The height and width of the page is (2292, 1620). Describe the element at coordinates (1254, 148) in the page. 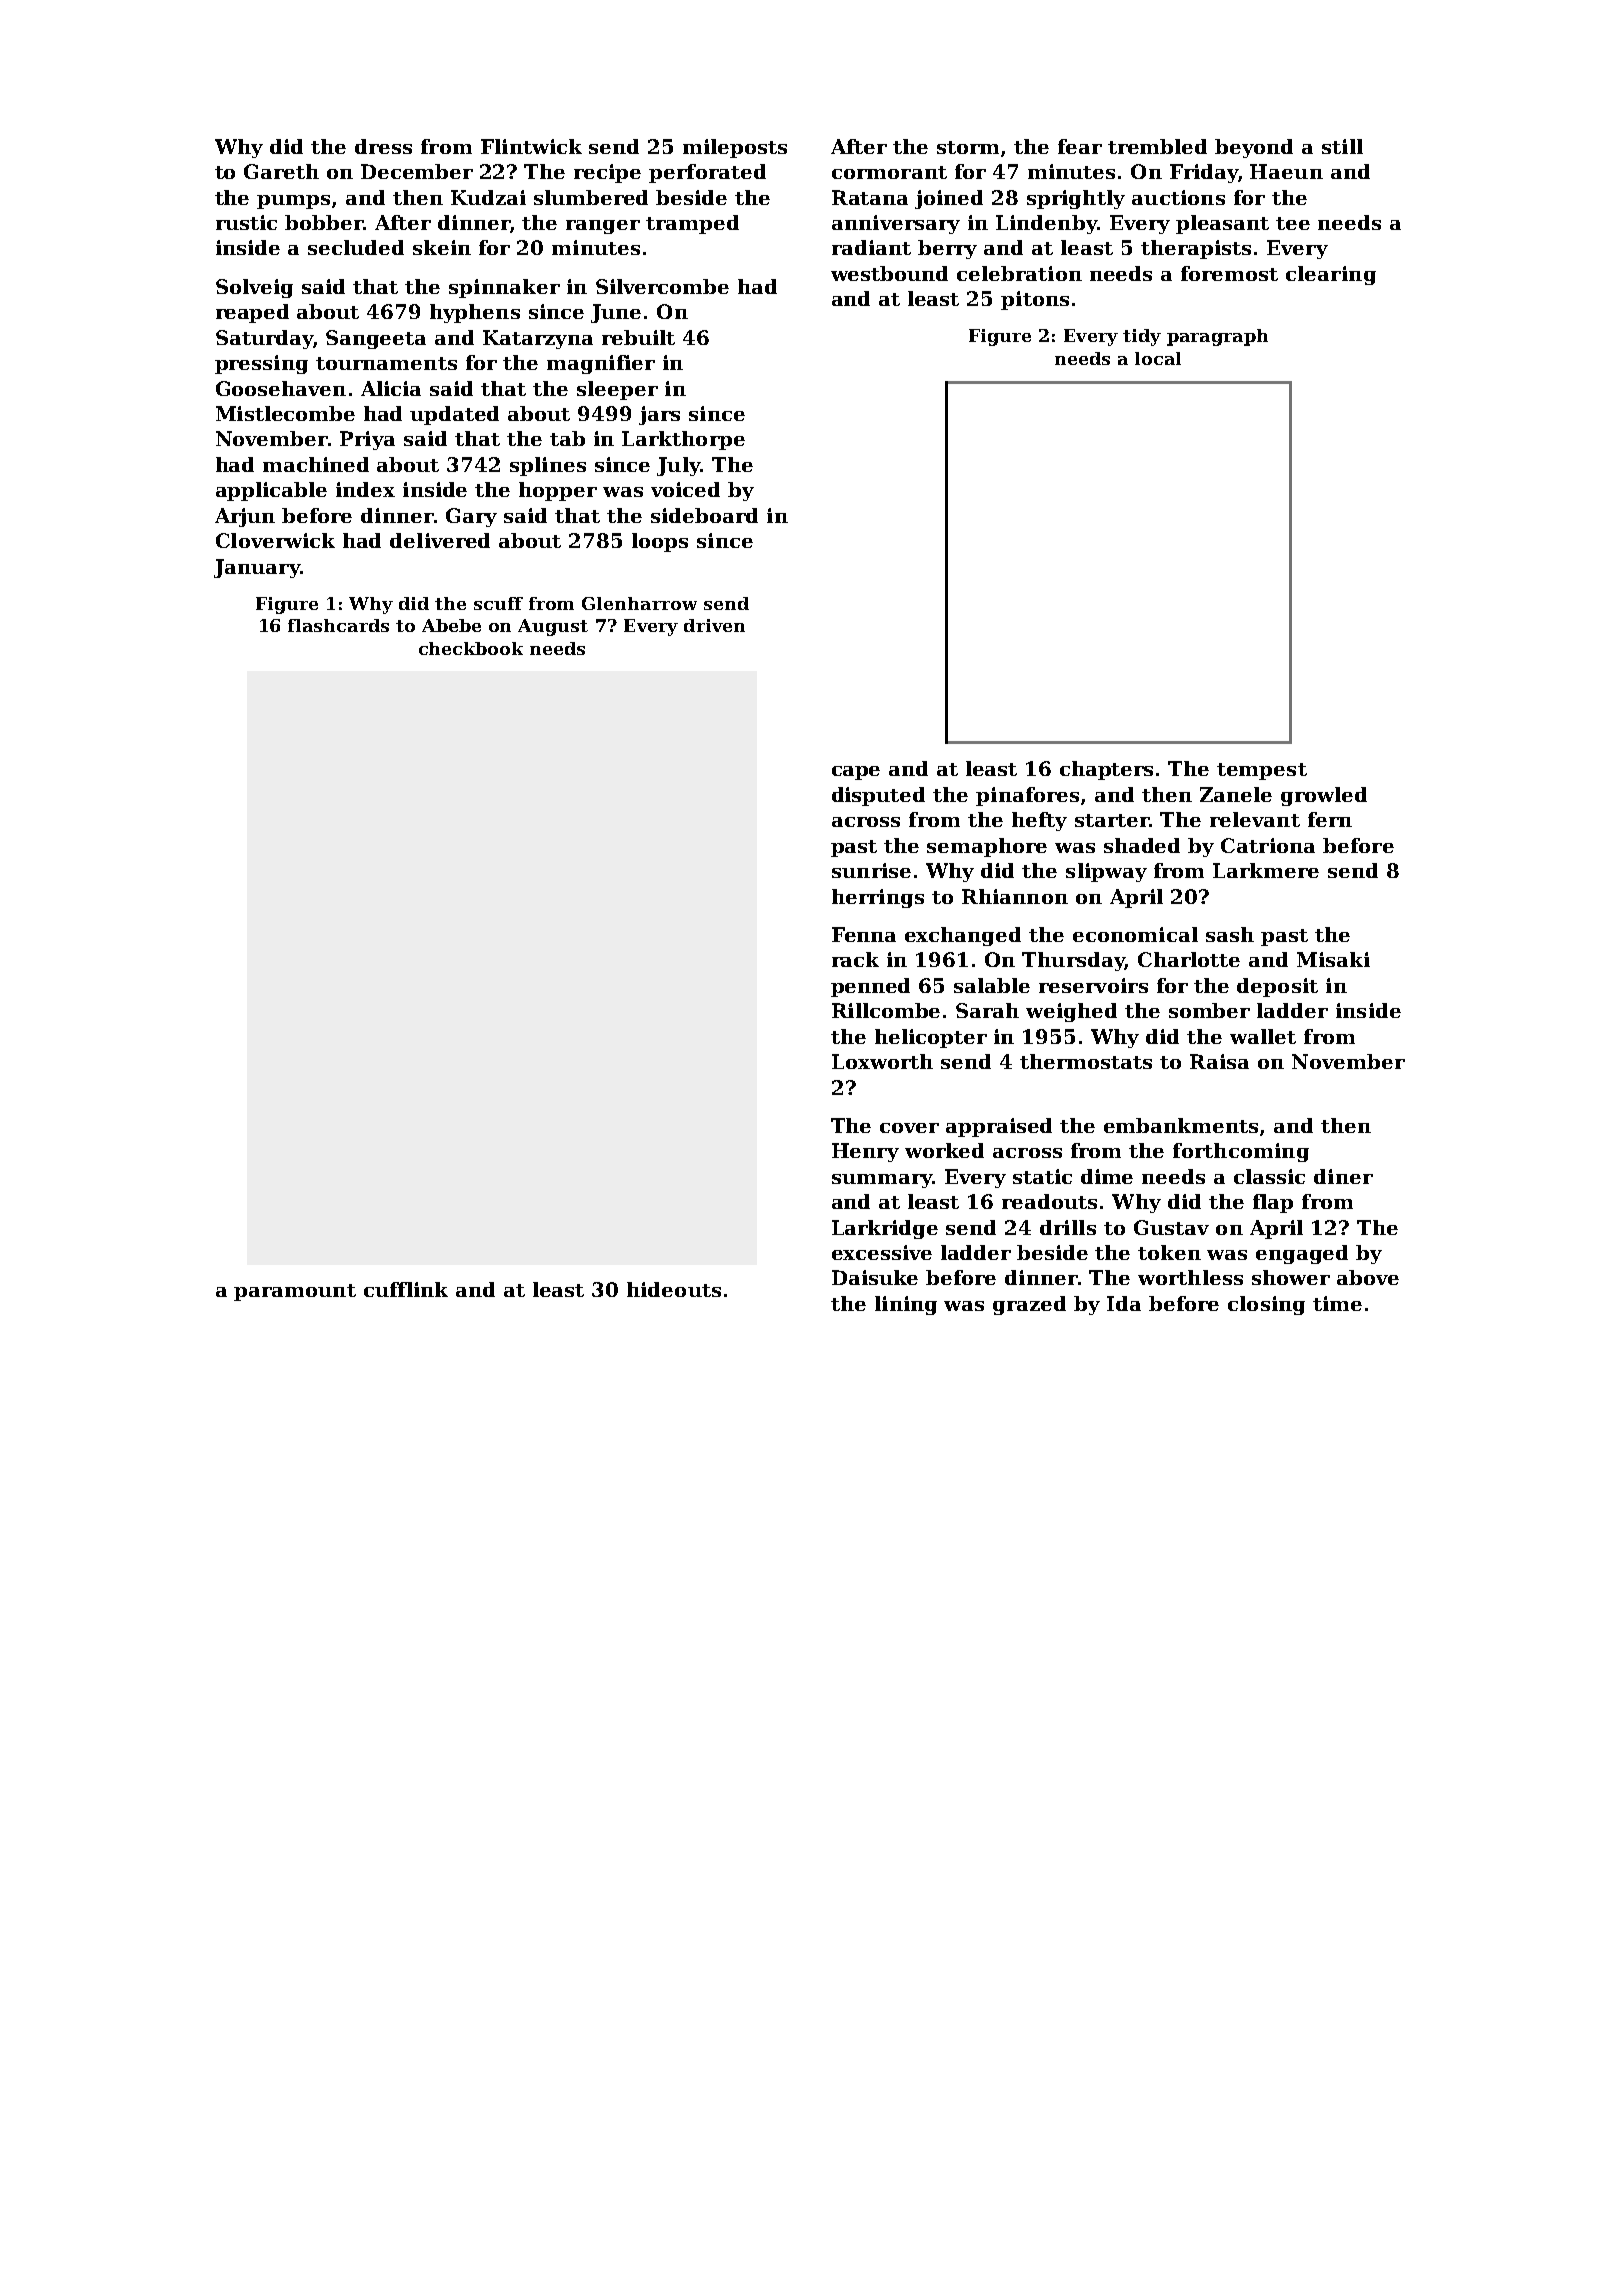

I see `beyond` at that location.
